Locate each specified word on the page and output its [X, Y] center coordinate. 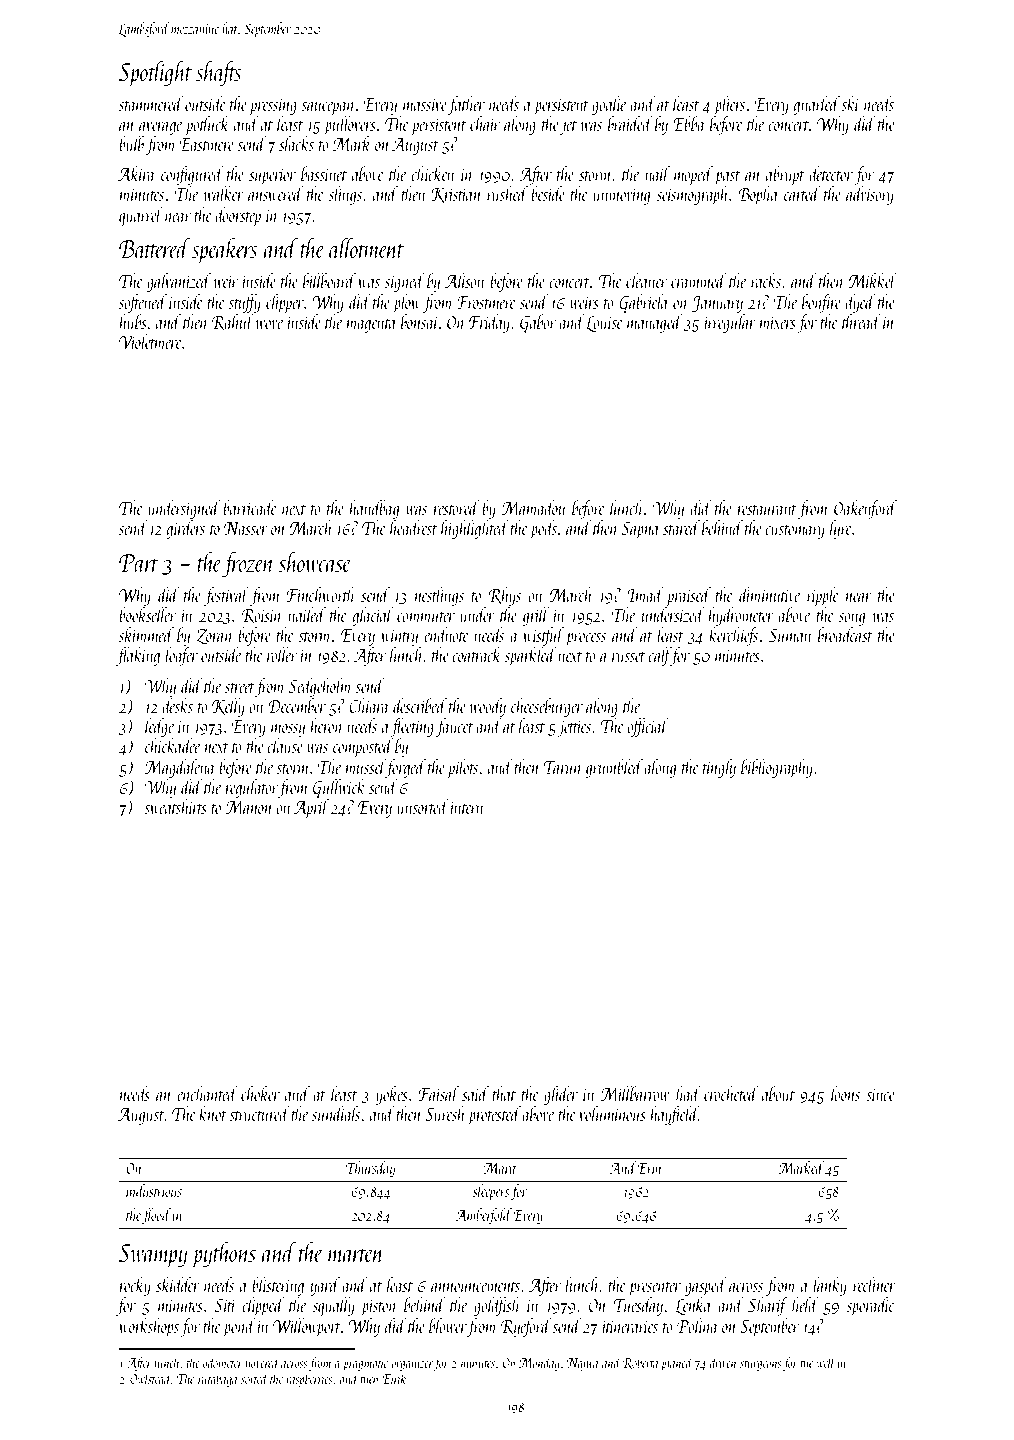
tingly [719, 768]
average [160, 128]
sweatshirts [175, 806]
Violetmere [150, 341]
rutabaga [217, 1379]
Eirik [394, 1378]
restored [456, 507]
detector [831, 173]
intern [467, 808]
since [880, 1095]
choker [260, 1093]
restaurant [767, 510]
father [466, 105]
